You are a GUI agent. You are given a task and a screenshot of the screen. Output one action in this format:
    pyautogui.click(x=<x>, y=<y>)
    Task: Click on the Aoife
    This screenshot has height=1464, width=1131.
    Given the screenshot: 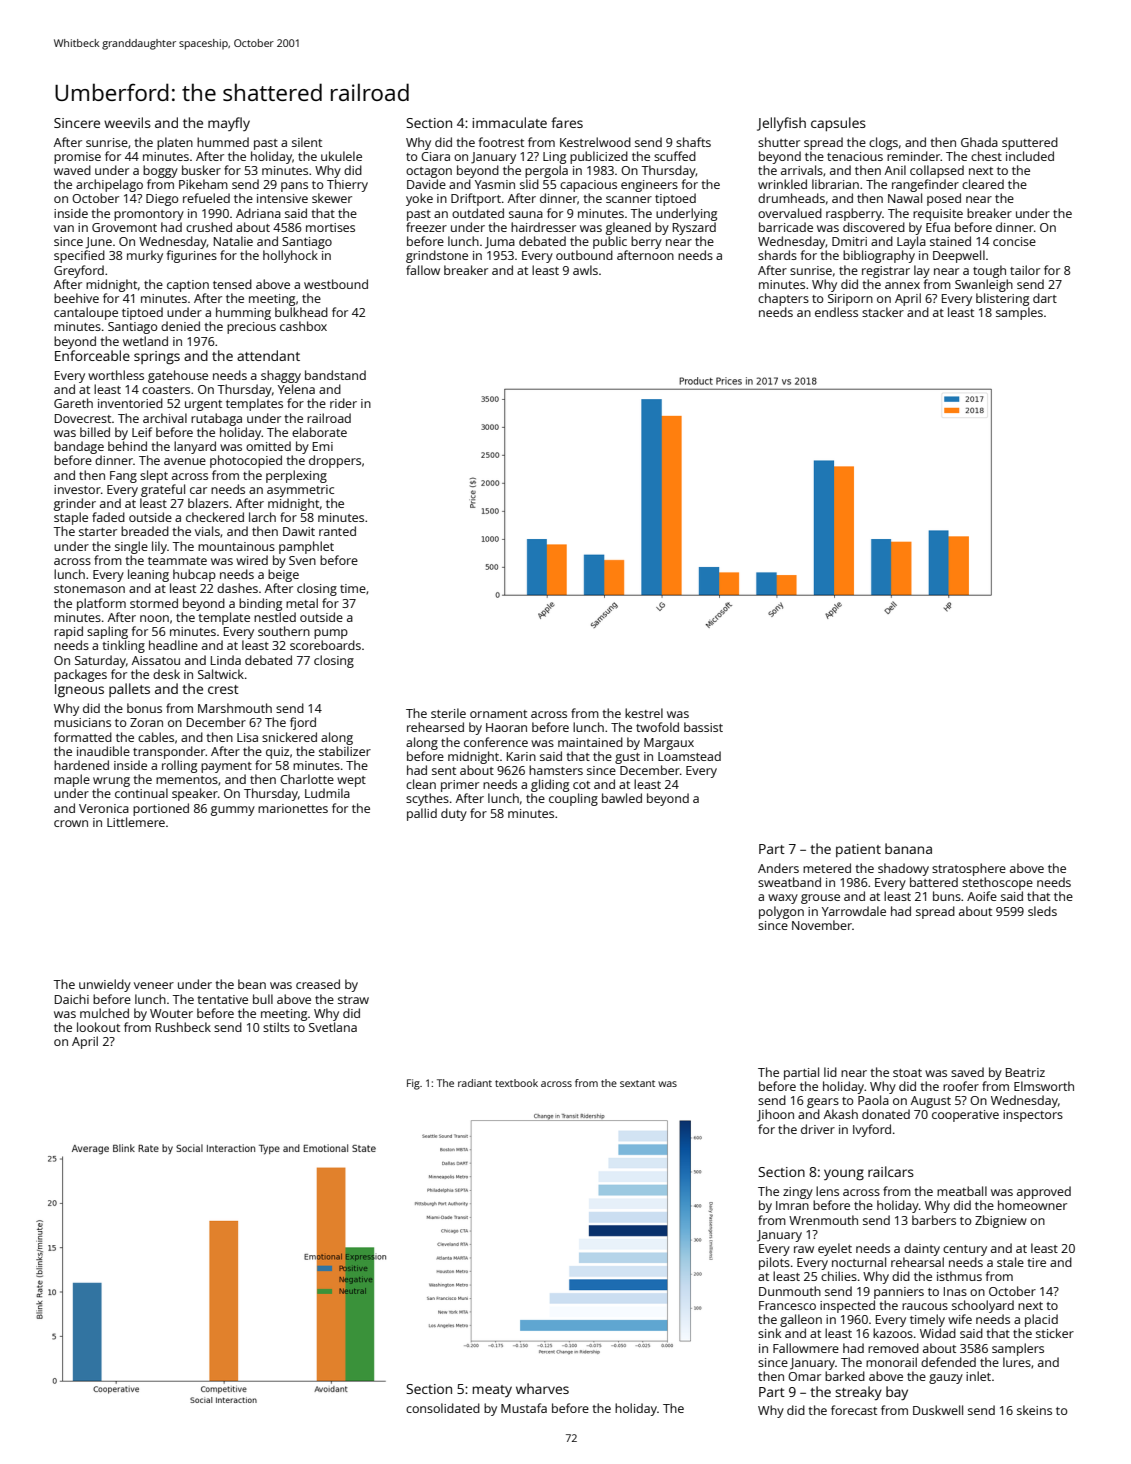 What is the action you would take?
    pyautogui.click(x=982, y=896)
